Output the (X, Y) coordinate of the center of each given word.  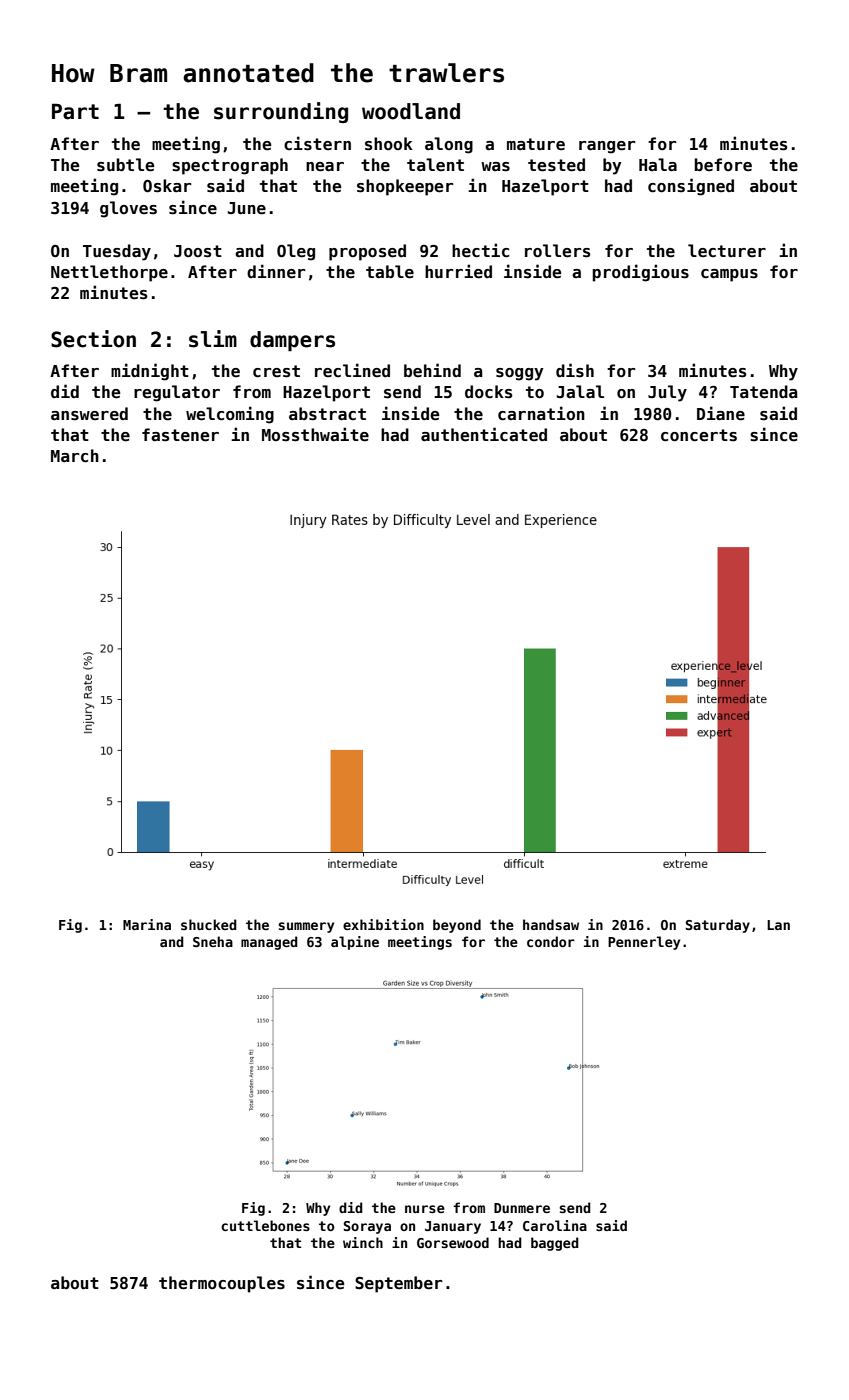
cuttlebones (265, 1225)
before (723, 164)
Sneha (213, 941)
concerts (699, 435)
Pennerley (644, 943)
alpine (355, 943)
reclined (352, 370)
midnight (150, 372)
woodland (411, 111)
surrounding (281, 112)
